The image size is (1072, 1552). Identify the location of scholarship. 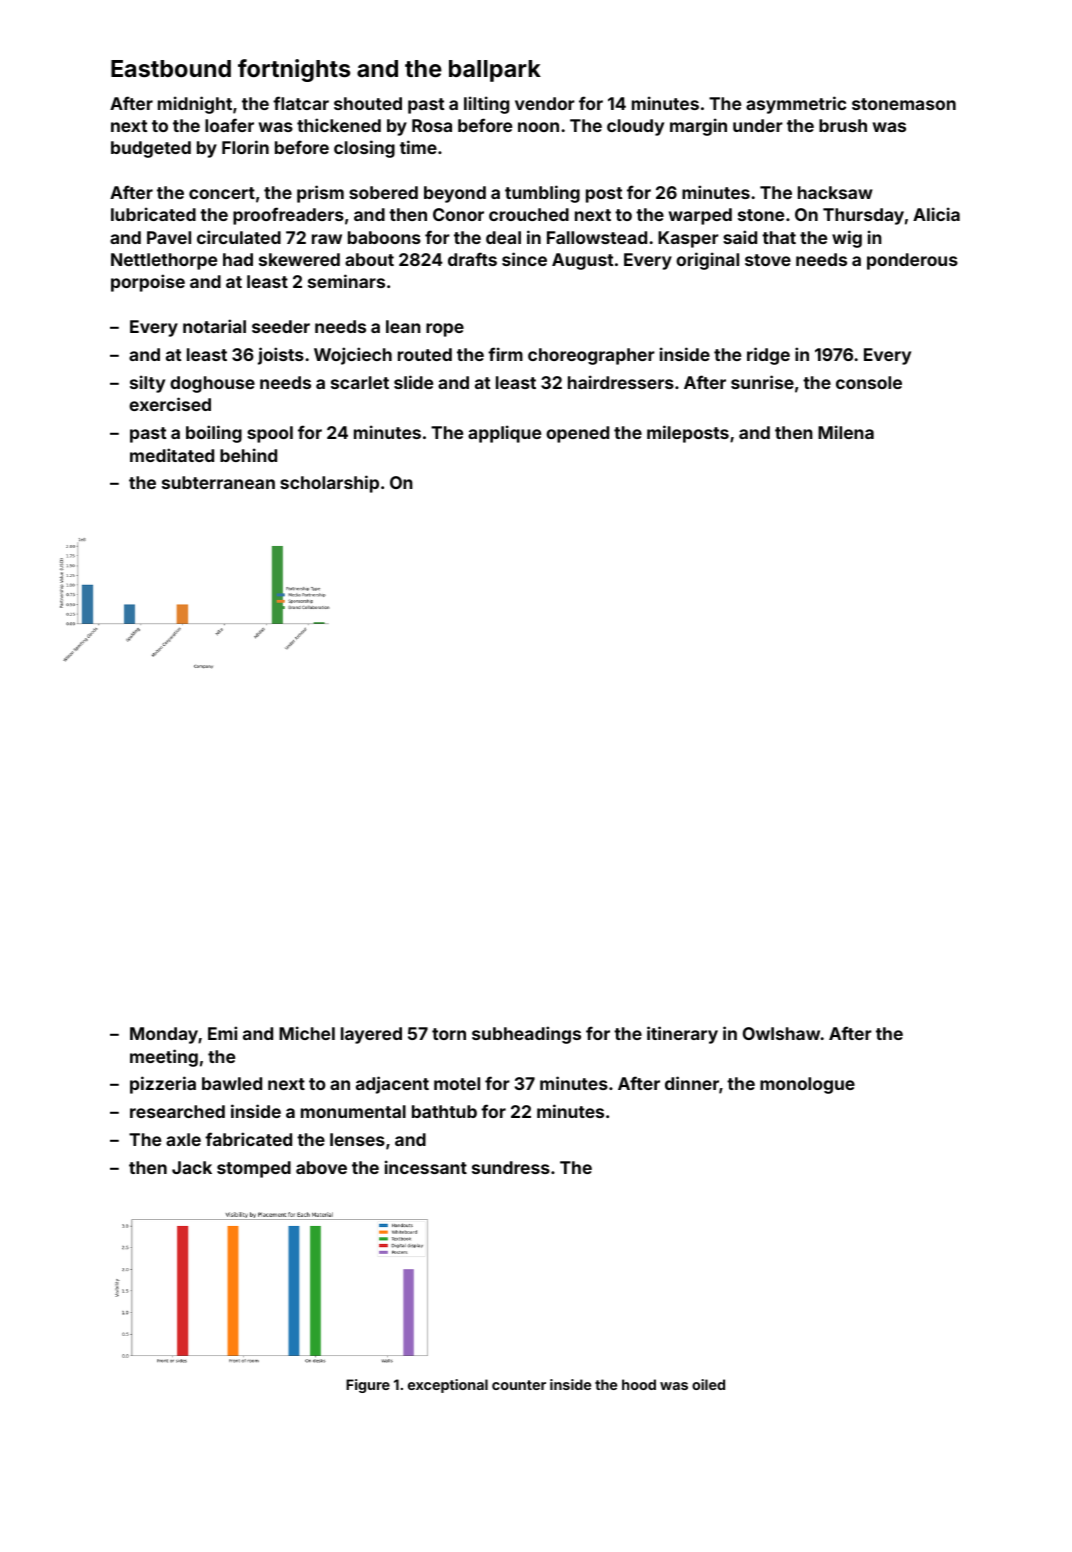
(329, 484).
